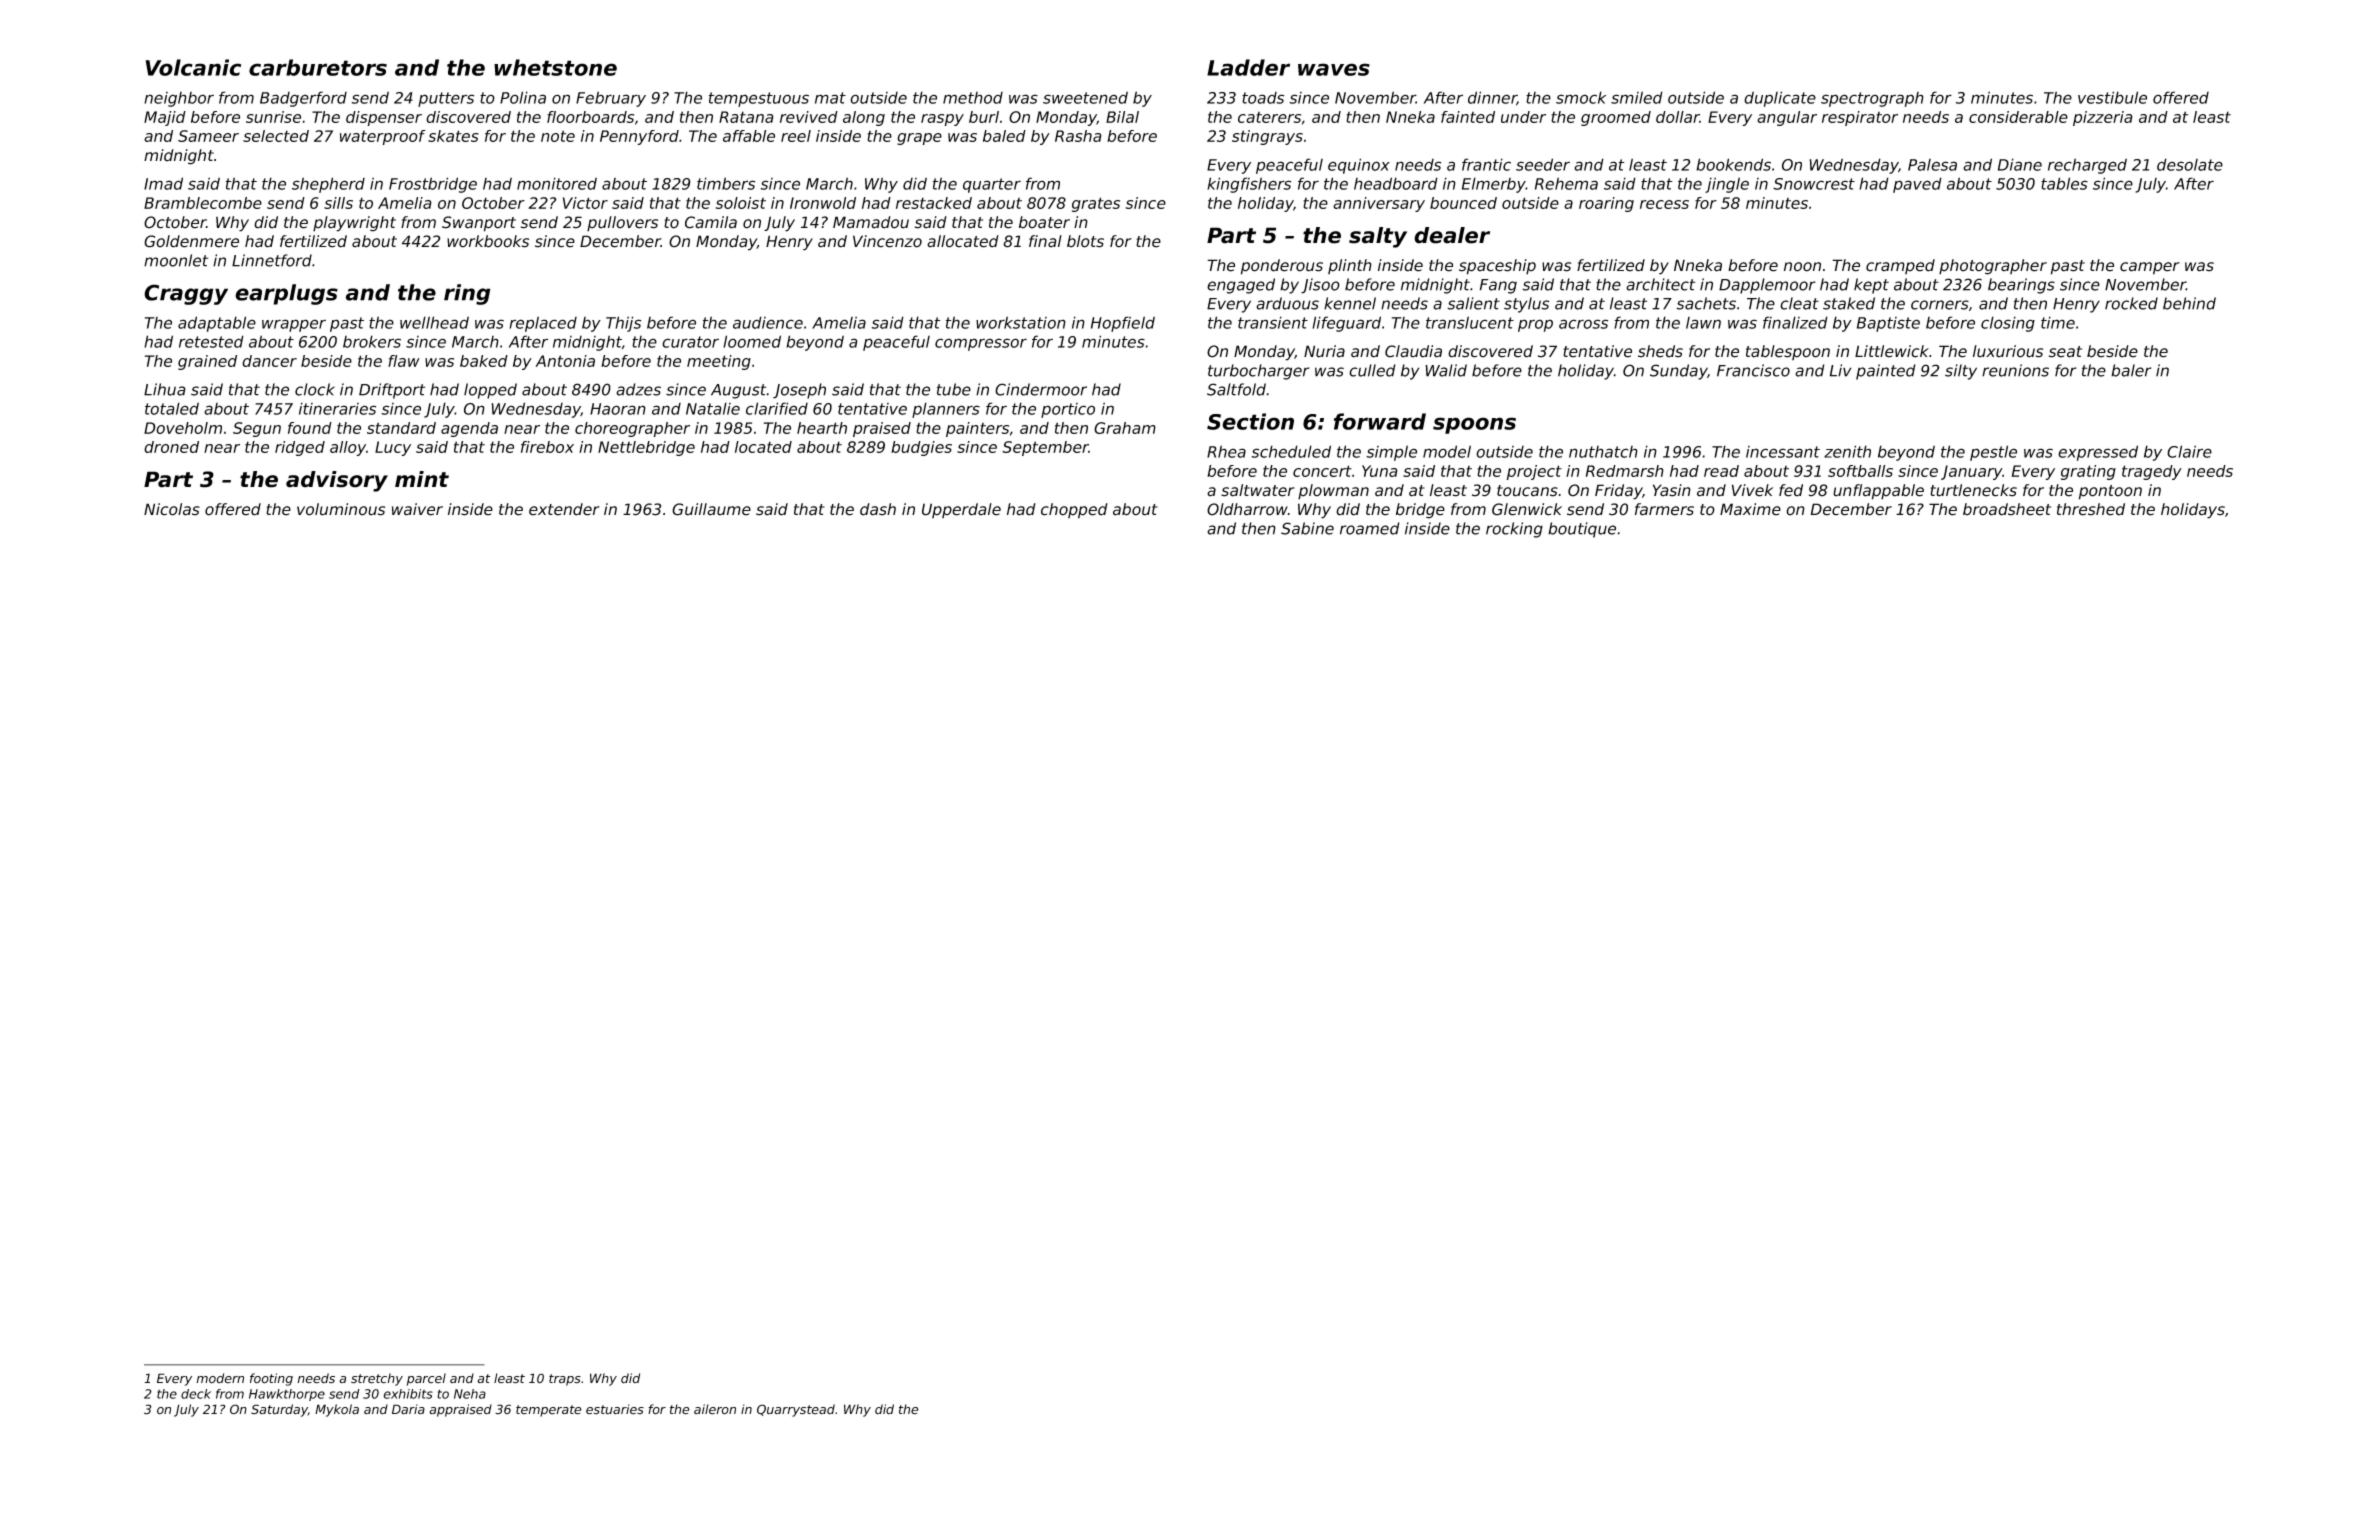 The image size is (2380, 1540). What do you see at coordinates (615, 1409) in the document?
I see `estuaries` at bounding box center [615, 1409].
